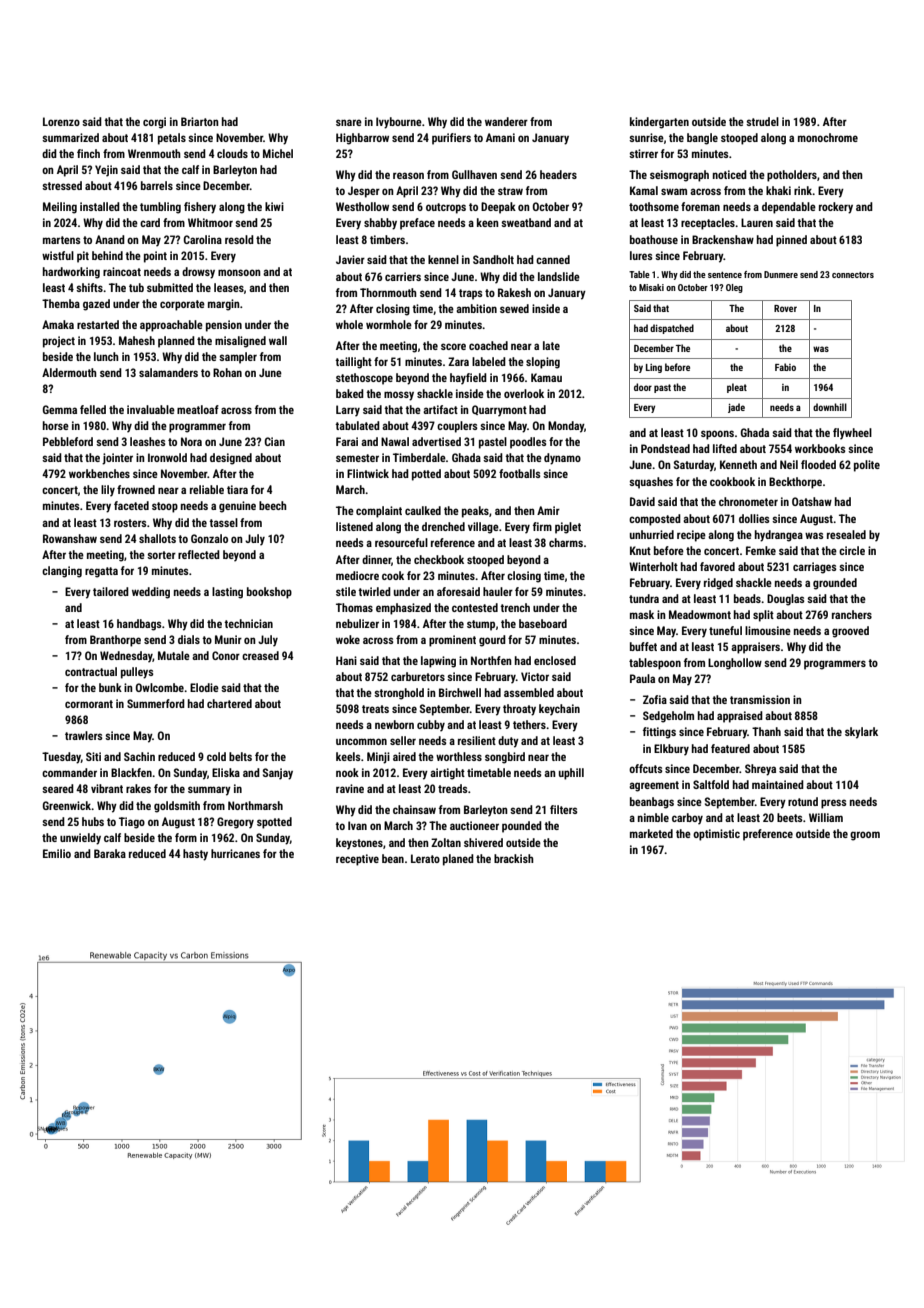 The image size is (924, 1308). What do you see at coordinates (357, 860) in the page?
I see `receptive` at bounding box center [357, 860].
